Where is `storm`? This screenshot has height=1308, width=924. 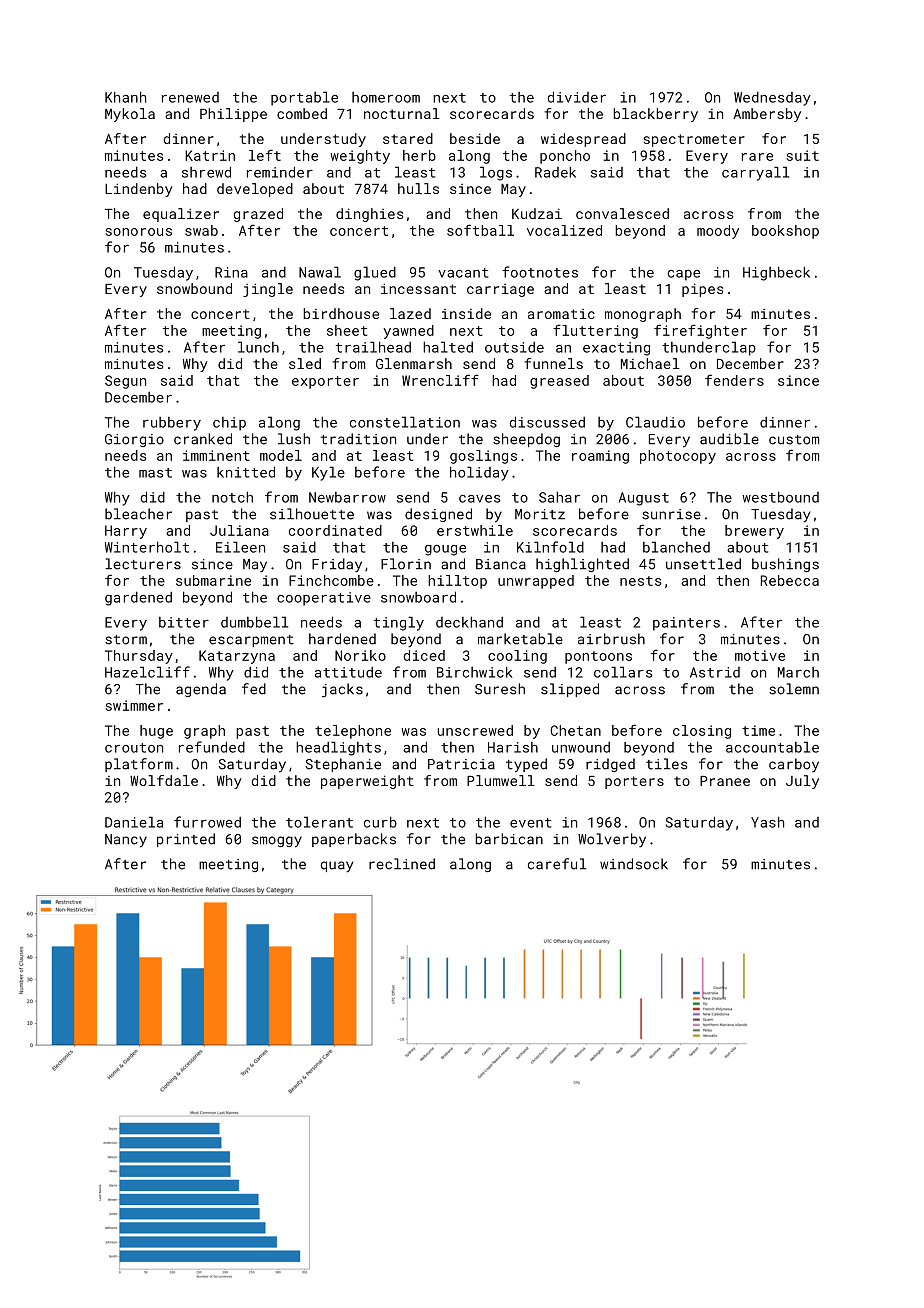
storm is located at coordinates (126, 640).
